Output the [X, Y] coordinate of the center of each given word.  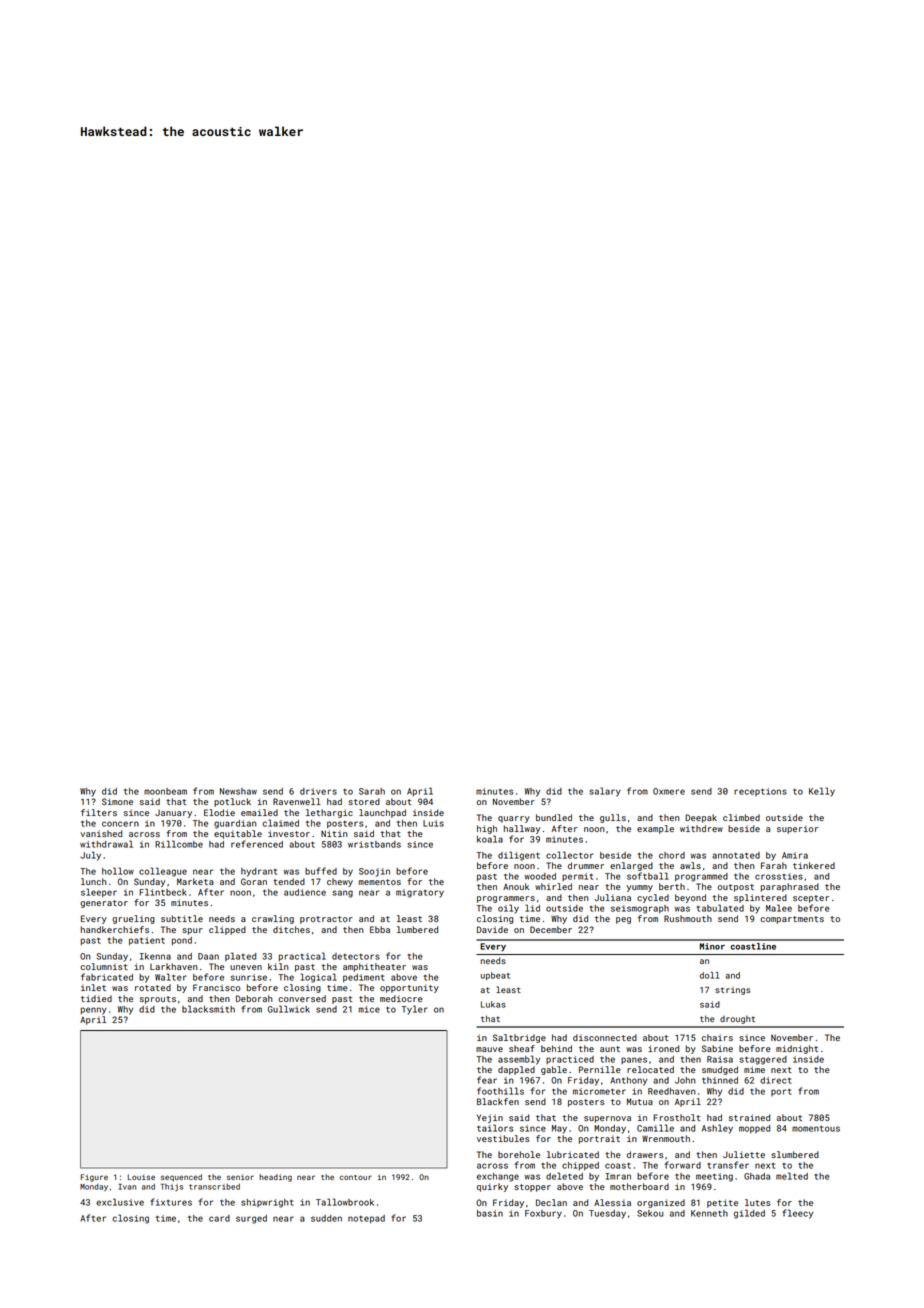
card [219, 1218]
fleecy [797, 1214]
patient [147, 941]
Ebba [380, 929]
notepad [366, 1219]
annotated [736, 855]
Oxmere [669, 791]
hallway [522, 829]
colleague [163, 872]
